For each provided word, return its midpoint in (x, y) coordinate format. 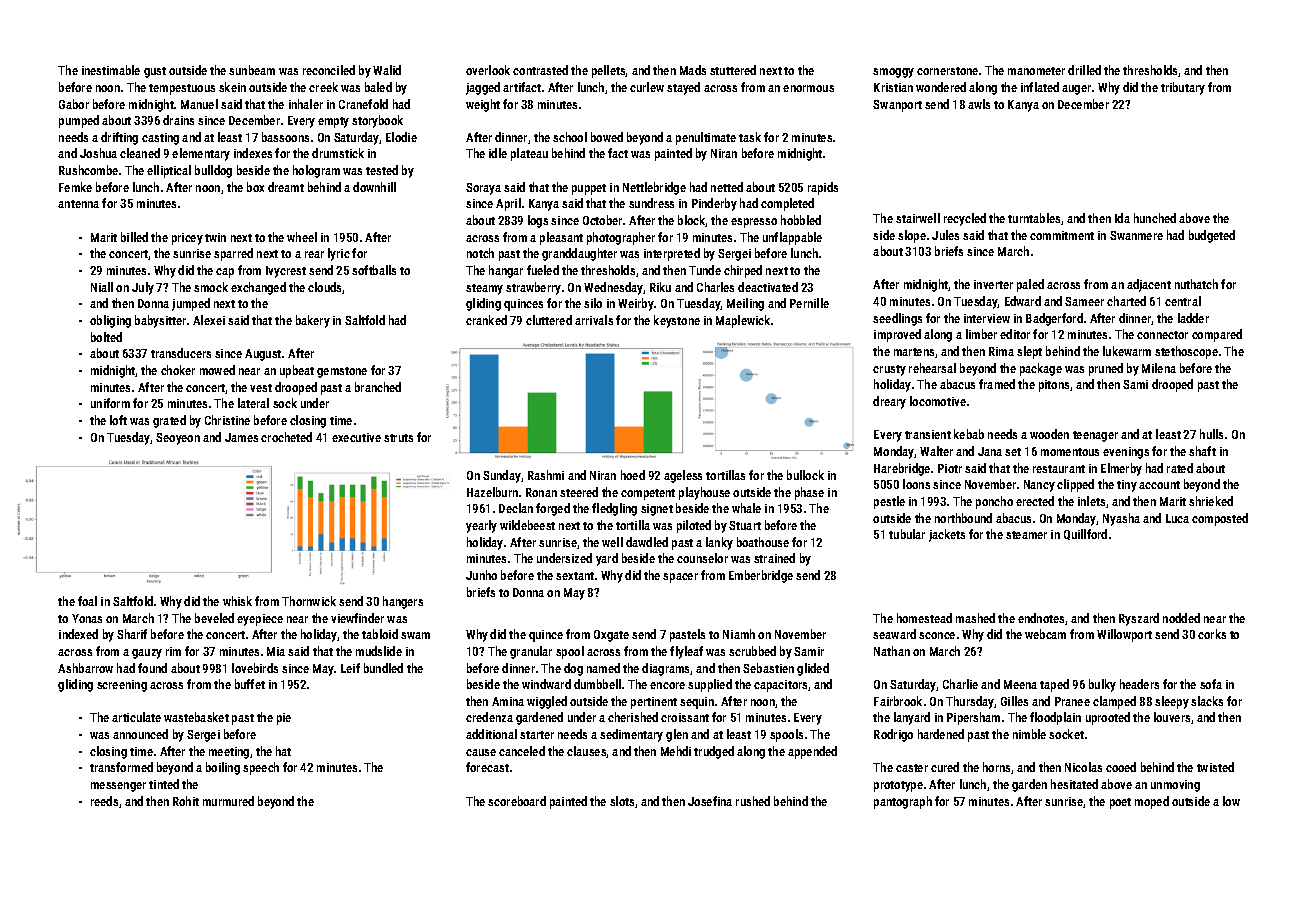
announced (140, 734)
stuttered (733, 70)
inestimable (111, 70)
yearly (481, 526)
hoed (633, 475)
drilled (1084, 70)
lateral (253, 403)
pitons (1054, 386)
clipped (1075, 485)
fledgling (614, 509)
